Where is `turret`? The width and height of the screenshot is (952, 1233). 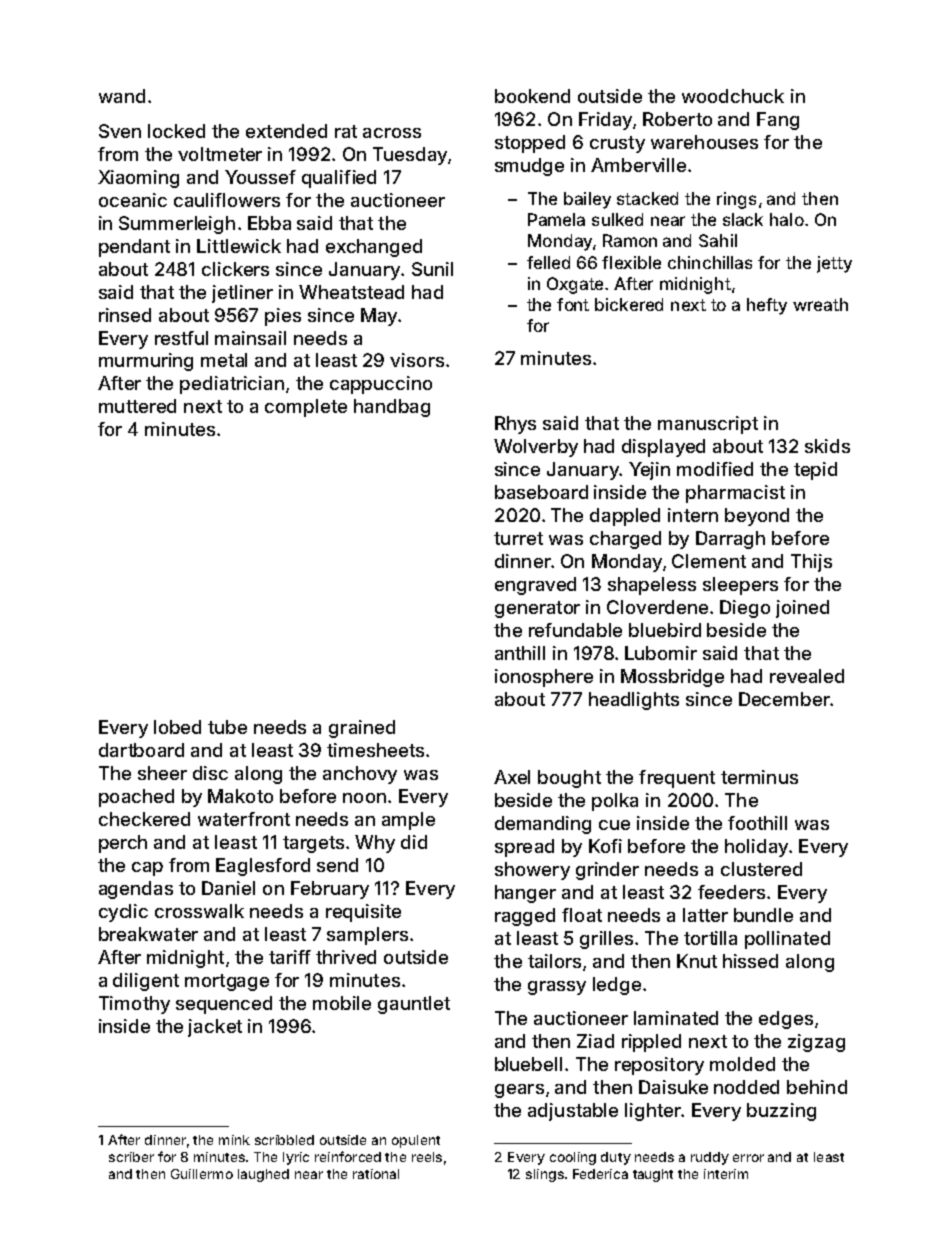 turret is located at coordinates (518, 538).
